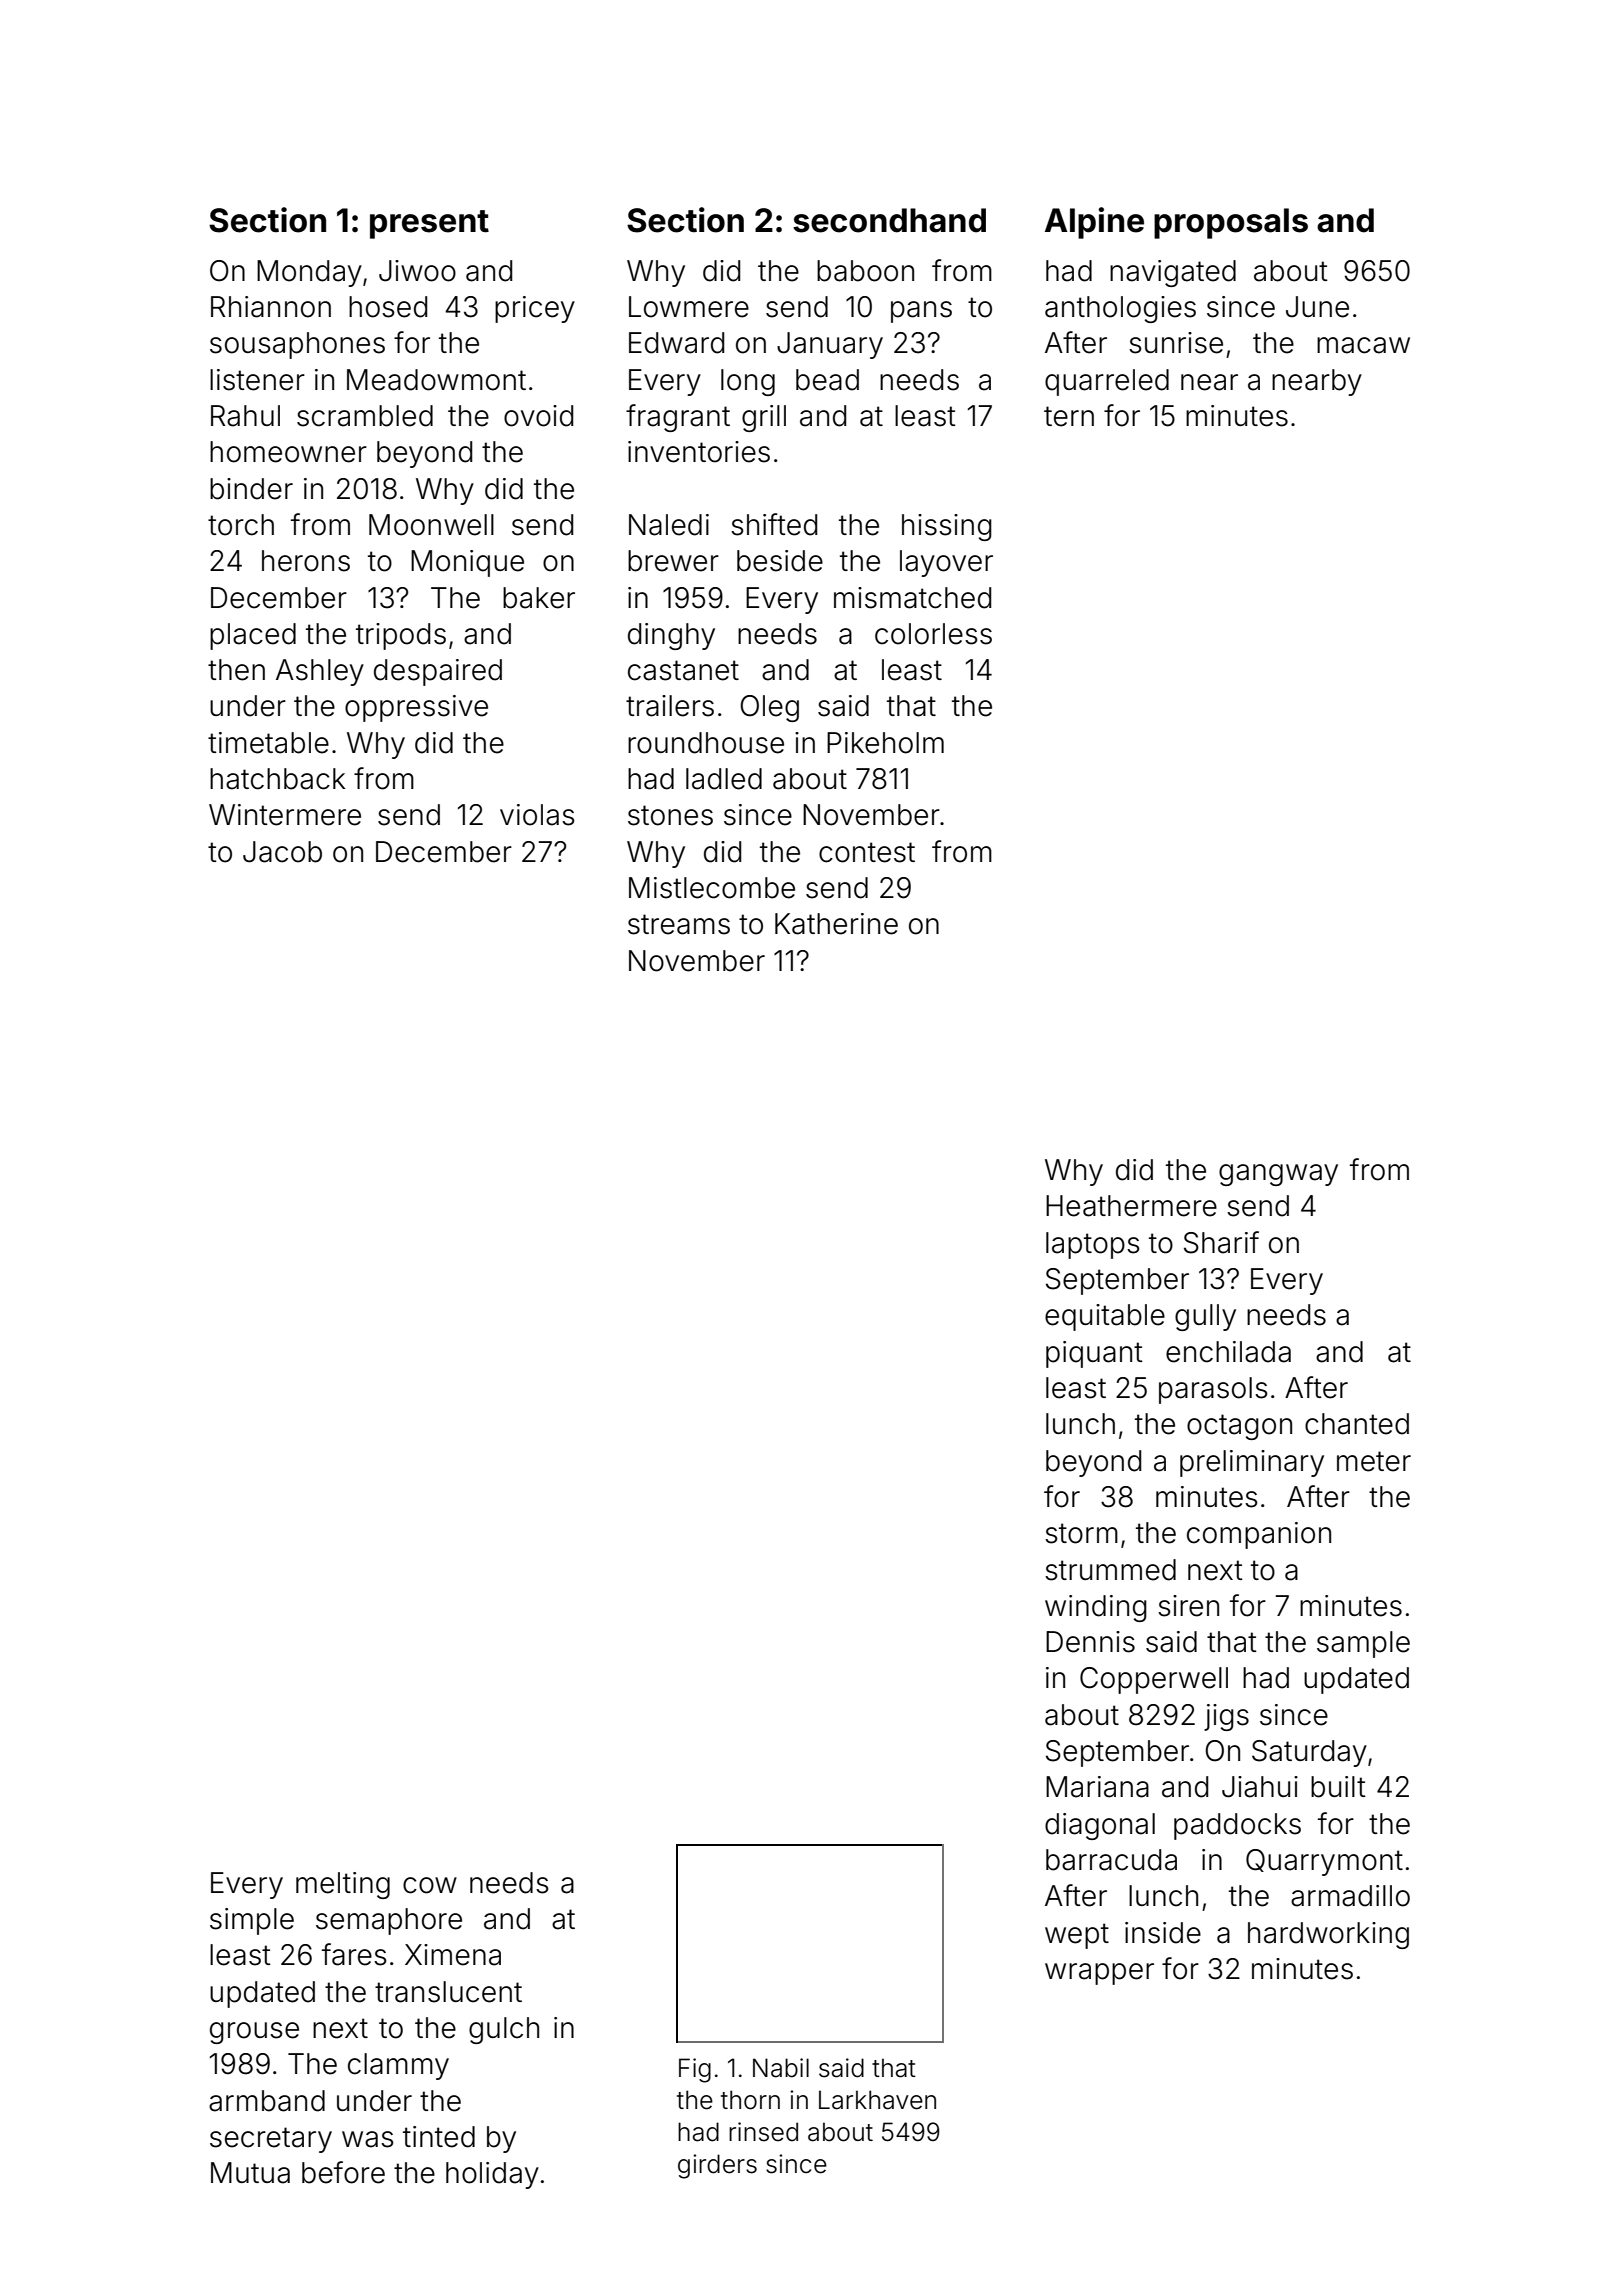 This screenshot has height=2292, width=1620. Describe the element at coordinates (282, 852) in the screenshot. I see `Jacob` at that location.
